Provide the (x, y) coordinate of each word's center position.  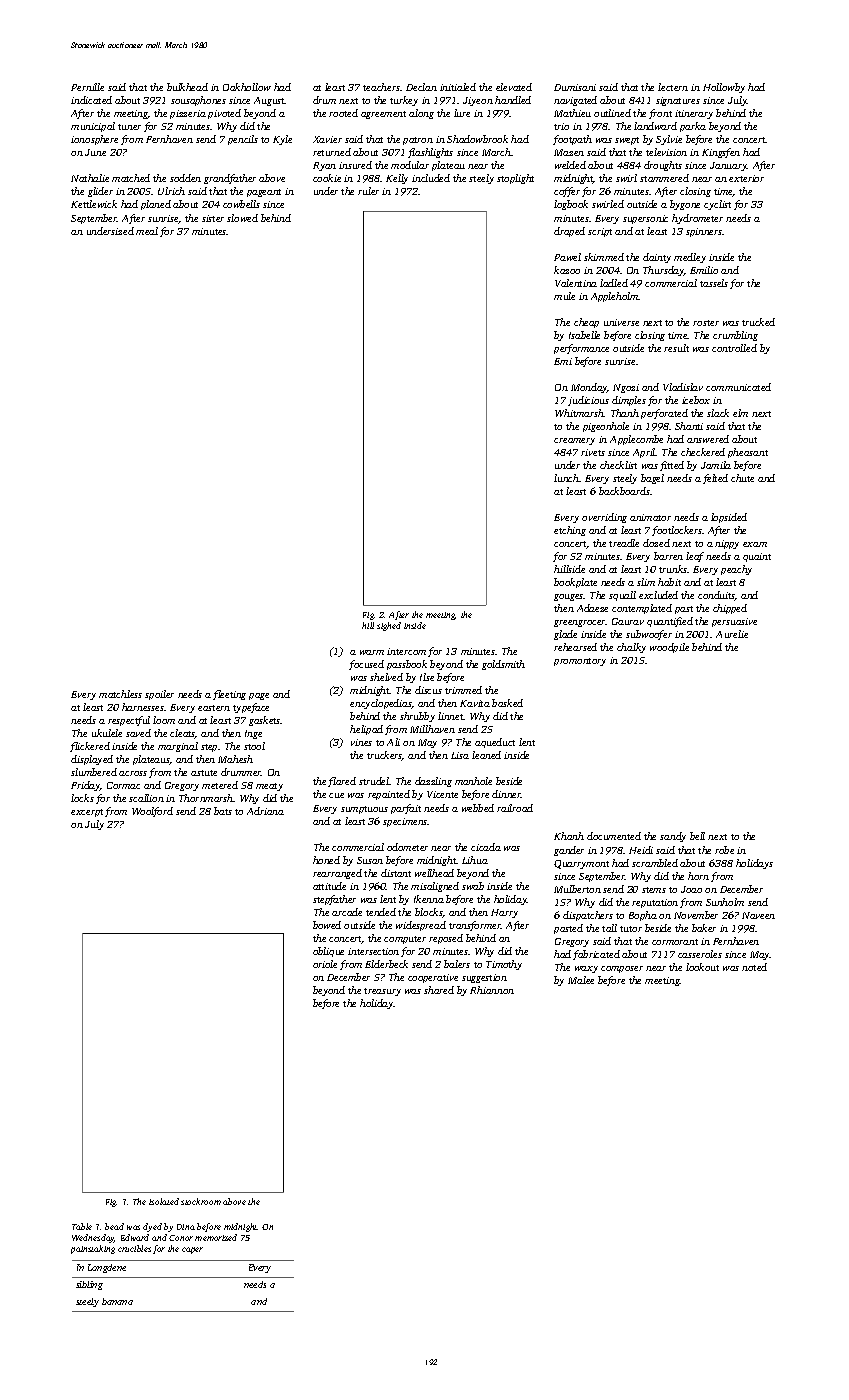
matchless (120, 694)
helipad (366, 730)
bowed (327, 925)
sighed (389, 626)
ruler (368, 191)
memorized (216, 1237)
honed (326, 860)
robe (724, 850)
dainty (657, 258)
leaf (695, 557)
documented (614, 836)
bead (114, 1226)
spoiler (159, 695)
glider (100, 192)
